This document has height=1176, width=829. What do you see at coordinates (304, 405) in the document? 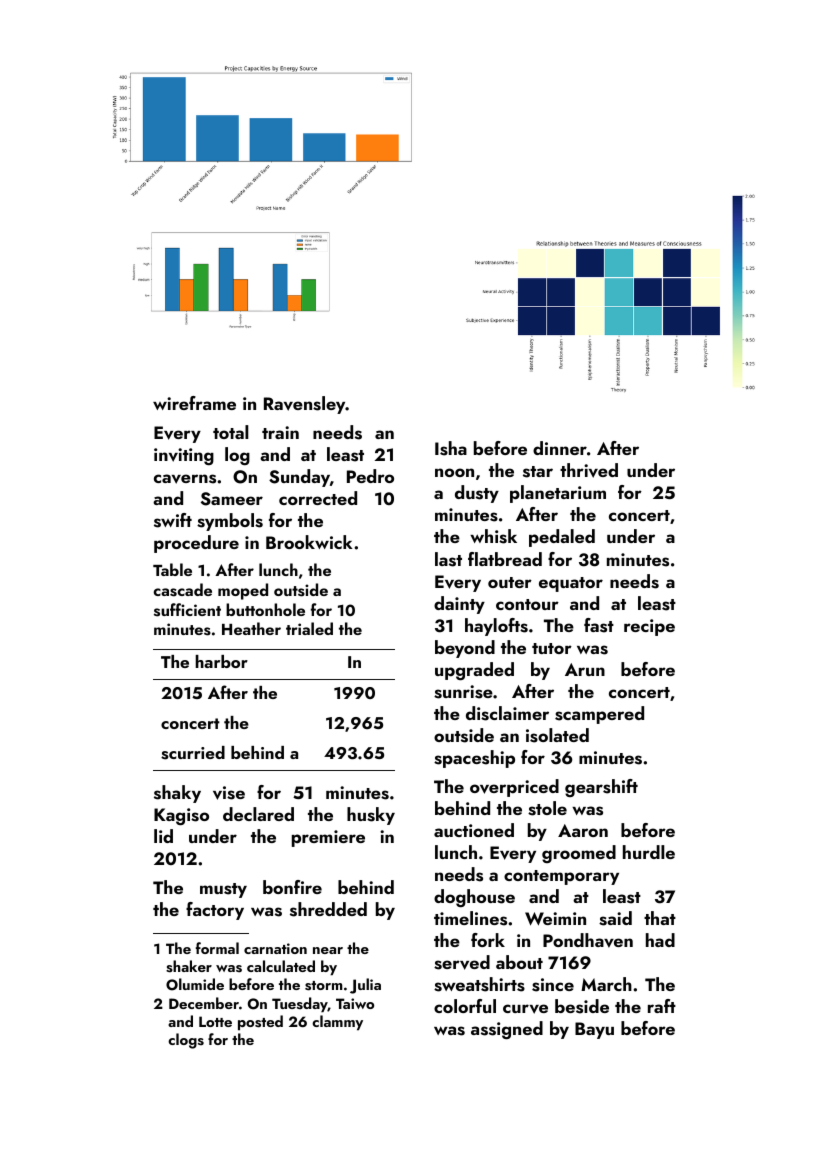
I see `Ravensley` at bounding box center [304, 405].
